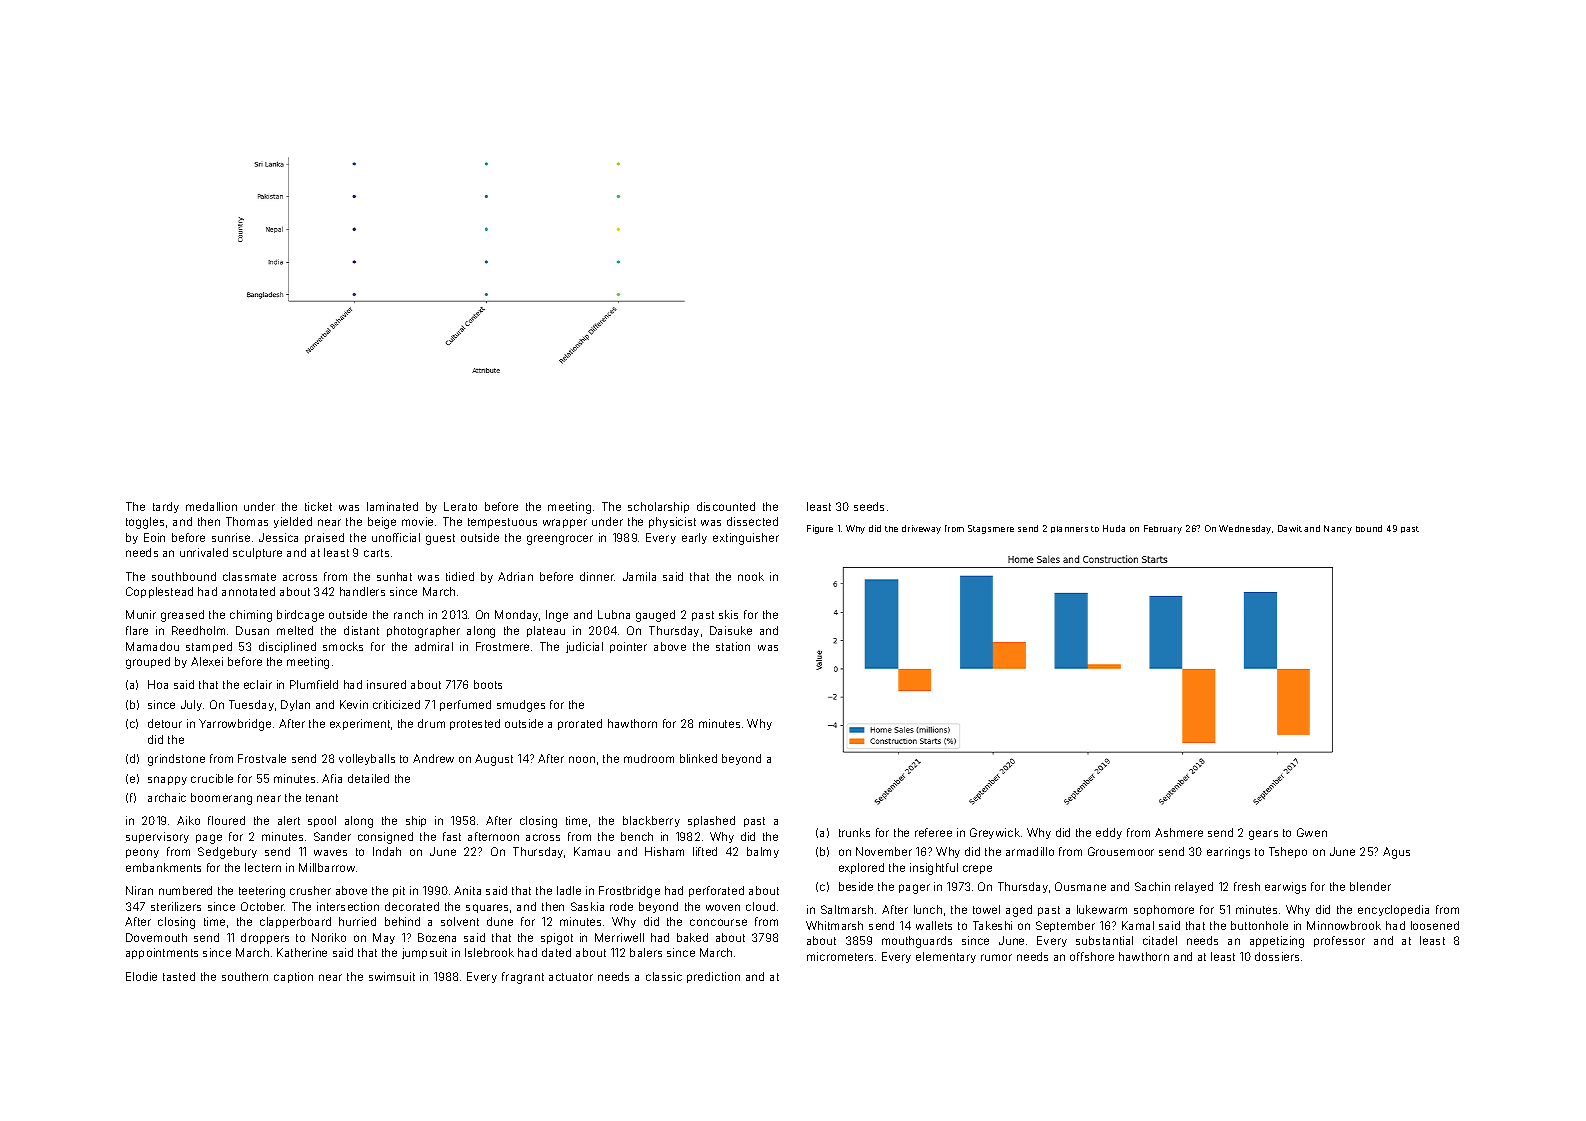 The height and width of the image is (1121, 1586). I want to click on laminated, so click(392, 506).
